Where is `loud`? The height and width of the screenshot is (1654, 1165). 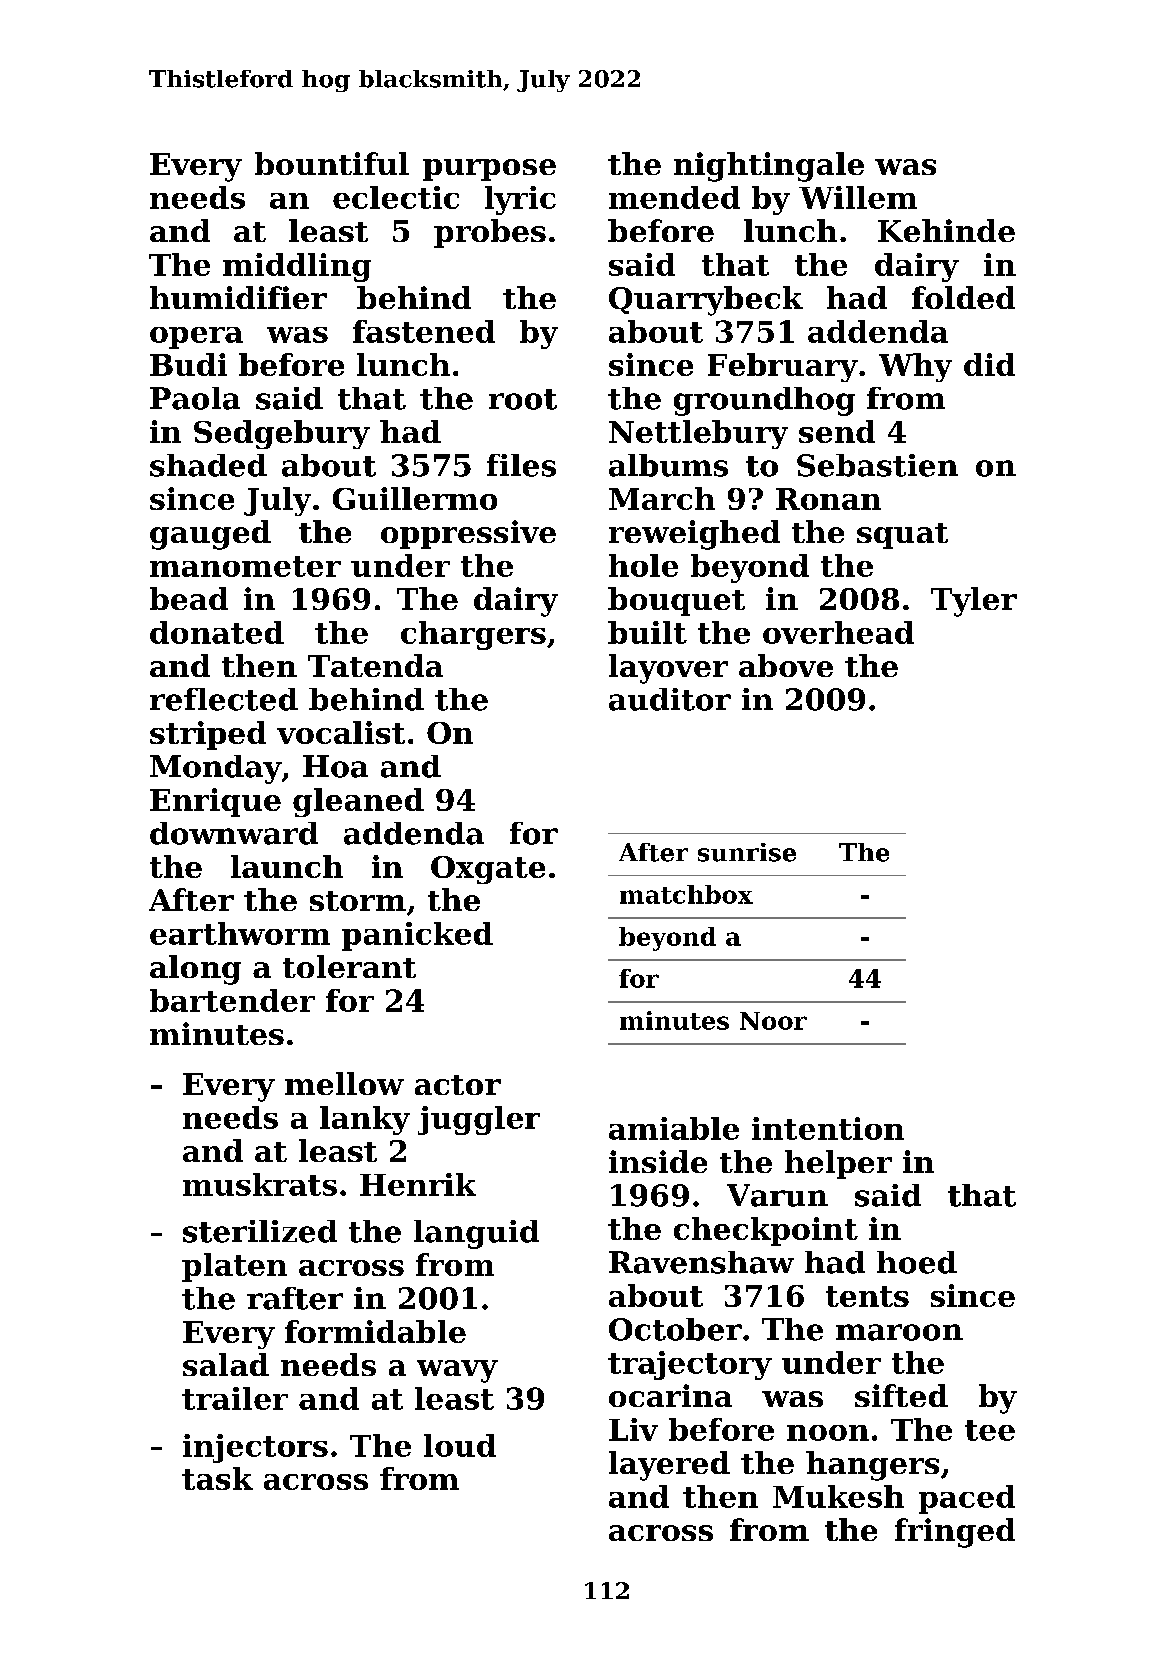 loud is located at coordinates (460, 1445).
